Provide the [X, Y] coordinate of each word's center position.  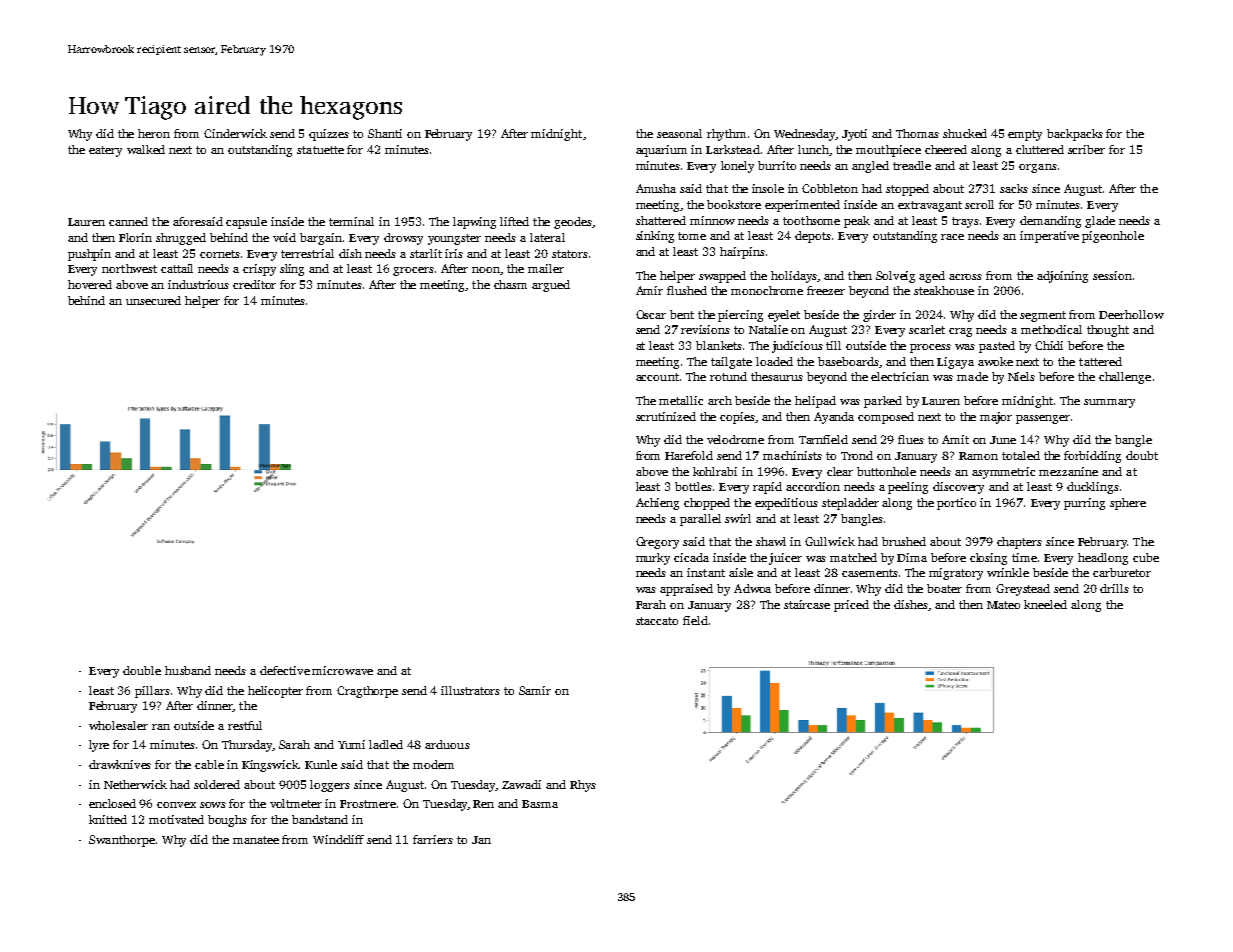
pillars [152, 692]
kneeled [1045, 604]
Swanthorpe [122, 841]
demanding [1050, 222]
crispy [259, 270]
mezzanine [1068, 471]
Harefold [689, 455]
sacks [1014, 188]
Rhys [583, 786]
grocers [413, 271]
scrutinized [666, 416]
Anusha [656, 188]
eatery [105, 151]
